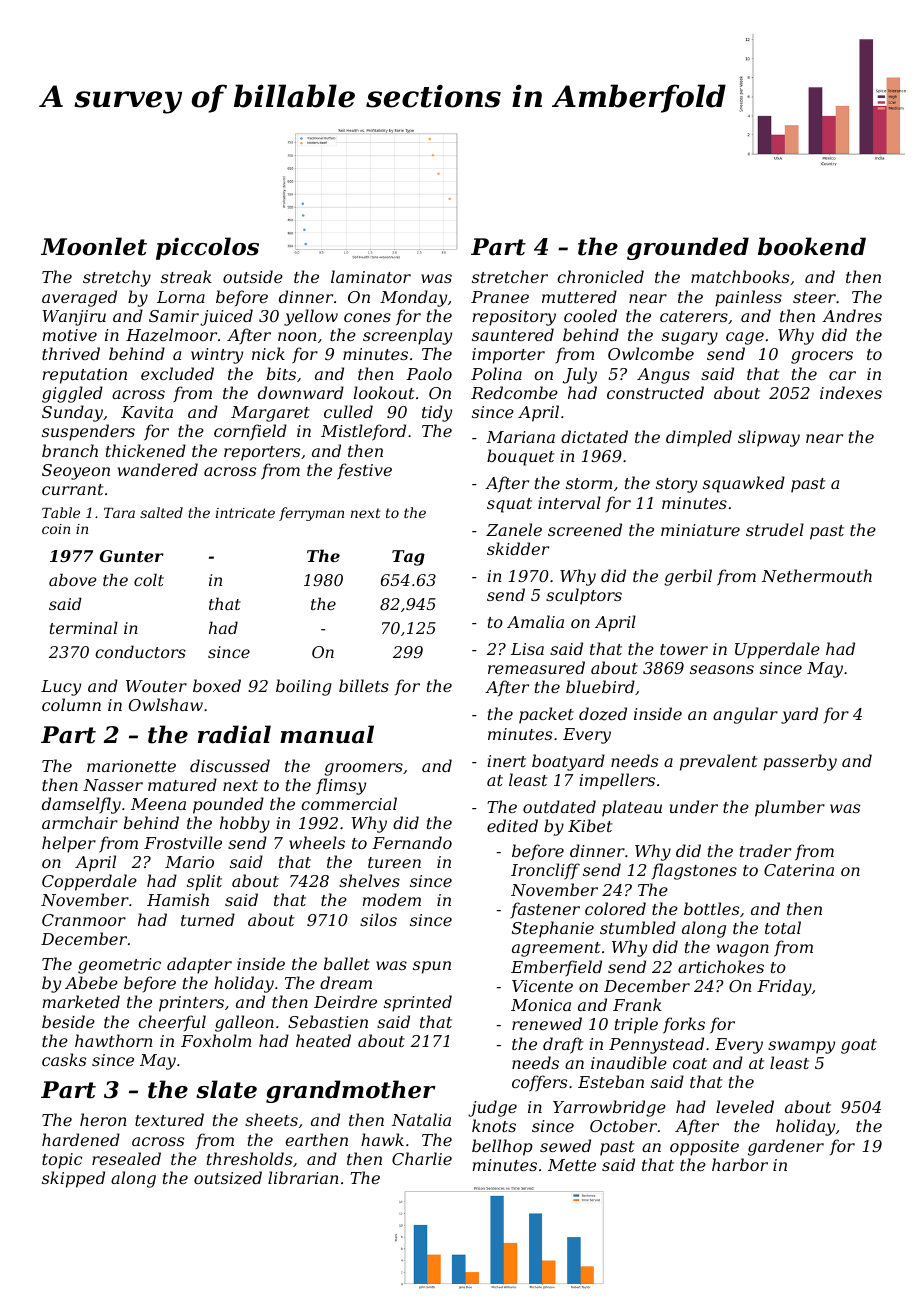  What do you see at coordinates (688, 248) in the document?
I see `grounded` at bounding box center [688, 248].
